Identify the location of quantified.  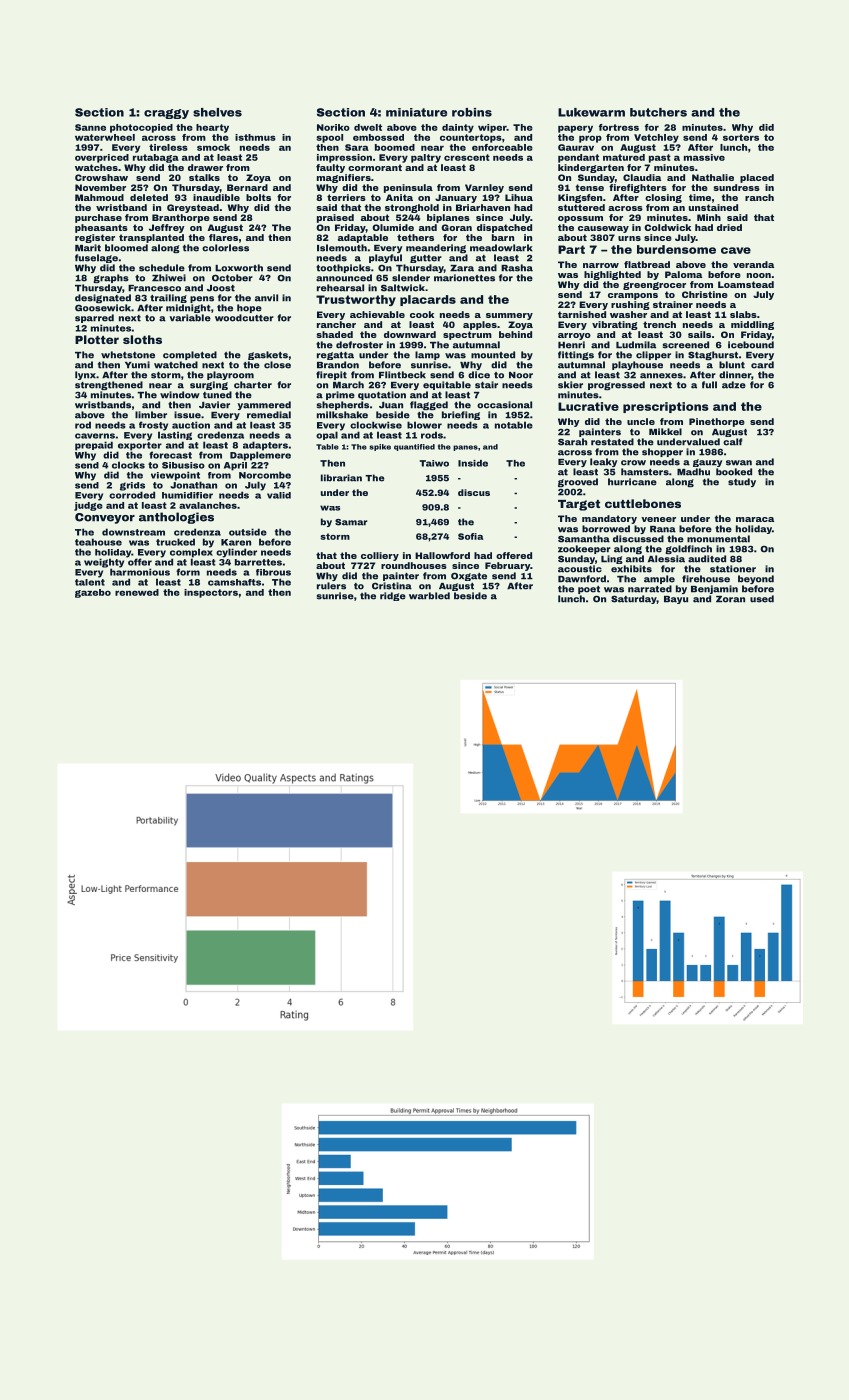
(414, 447).
